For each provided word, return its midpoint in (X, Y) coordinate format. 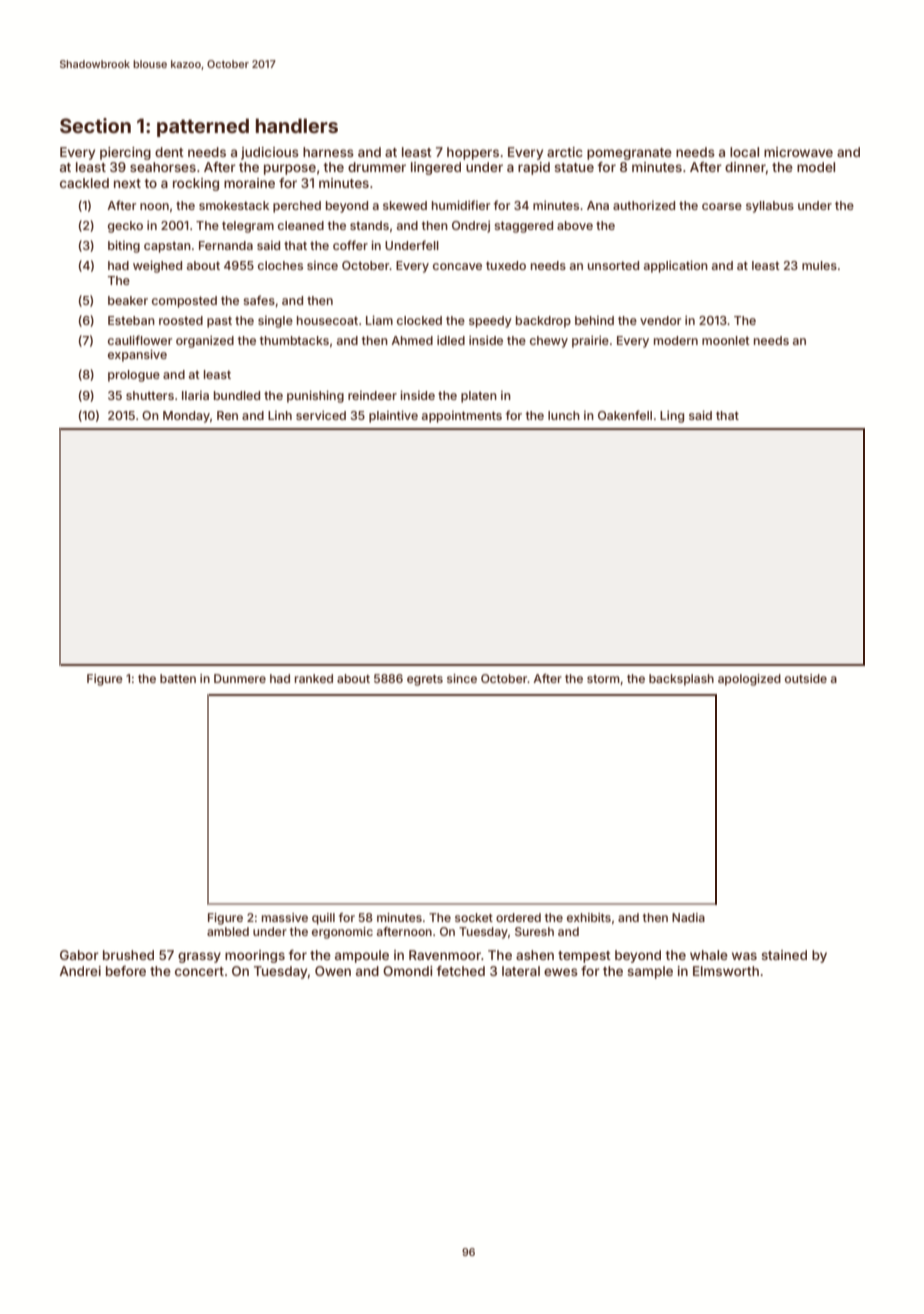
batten (178, 678)
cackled (84, 183)
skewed (405, 205)
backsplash (681, 680)
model (816, 167)
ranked (314, 678)
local (744, 152)
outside (806, 678)
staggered (523, 227)
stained (784, 955)
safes (259, 300)
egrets (425, 680)
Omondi (408, 971)
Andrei (80, 971)
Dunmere (240, 678)
